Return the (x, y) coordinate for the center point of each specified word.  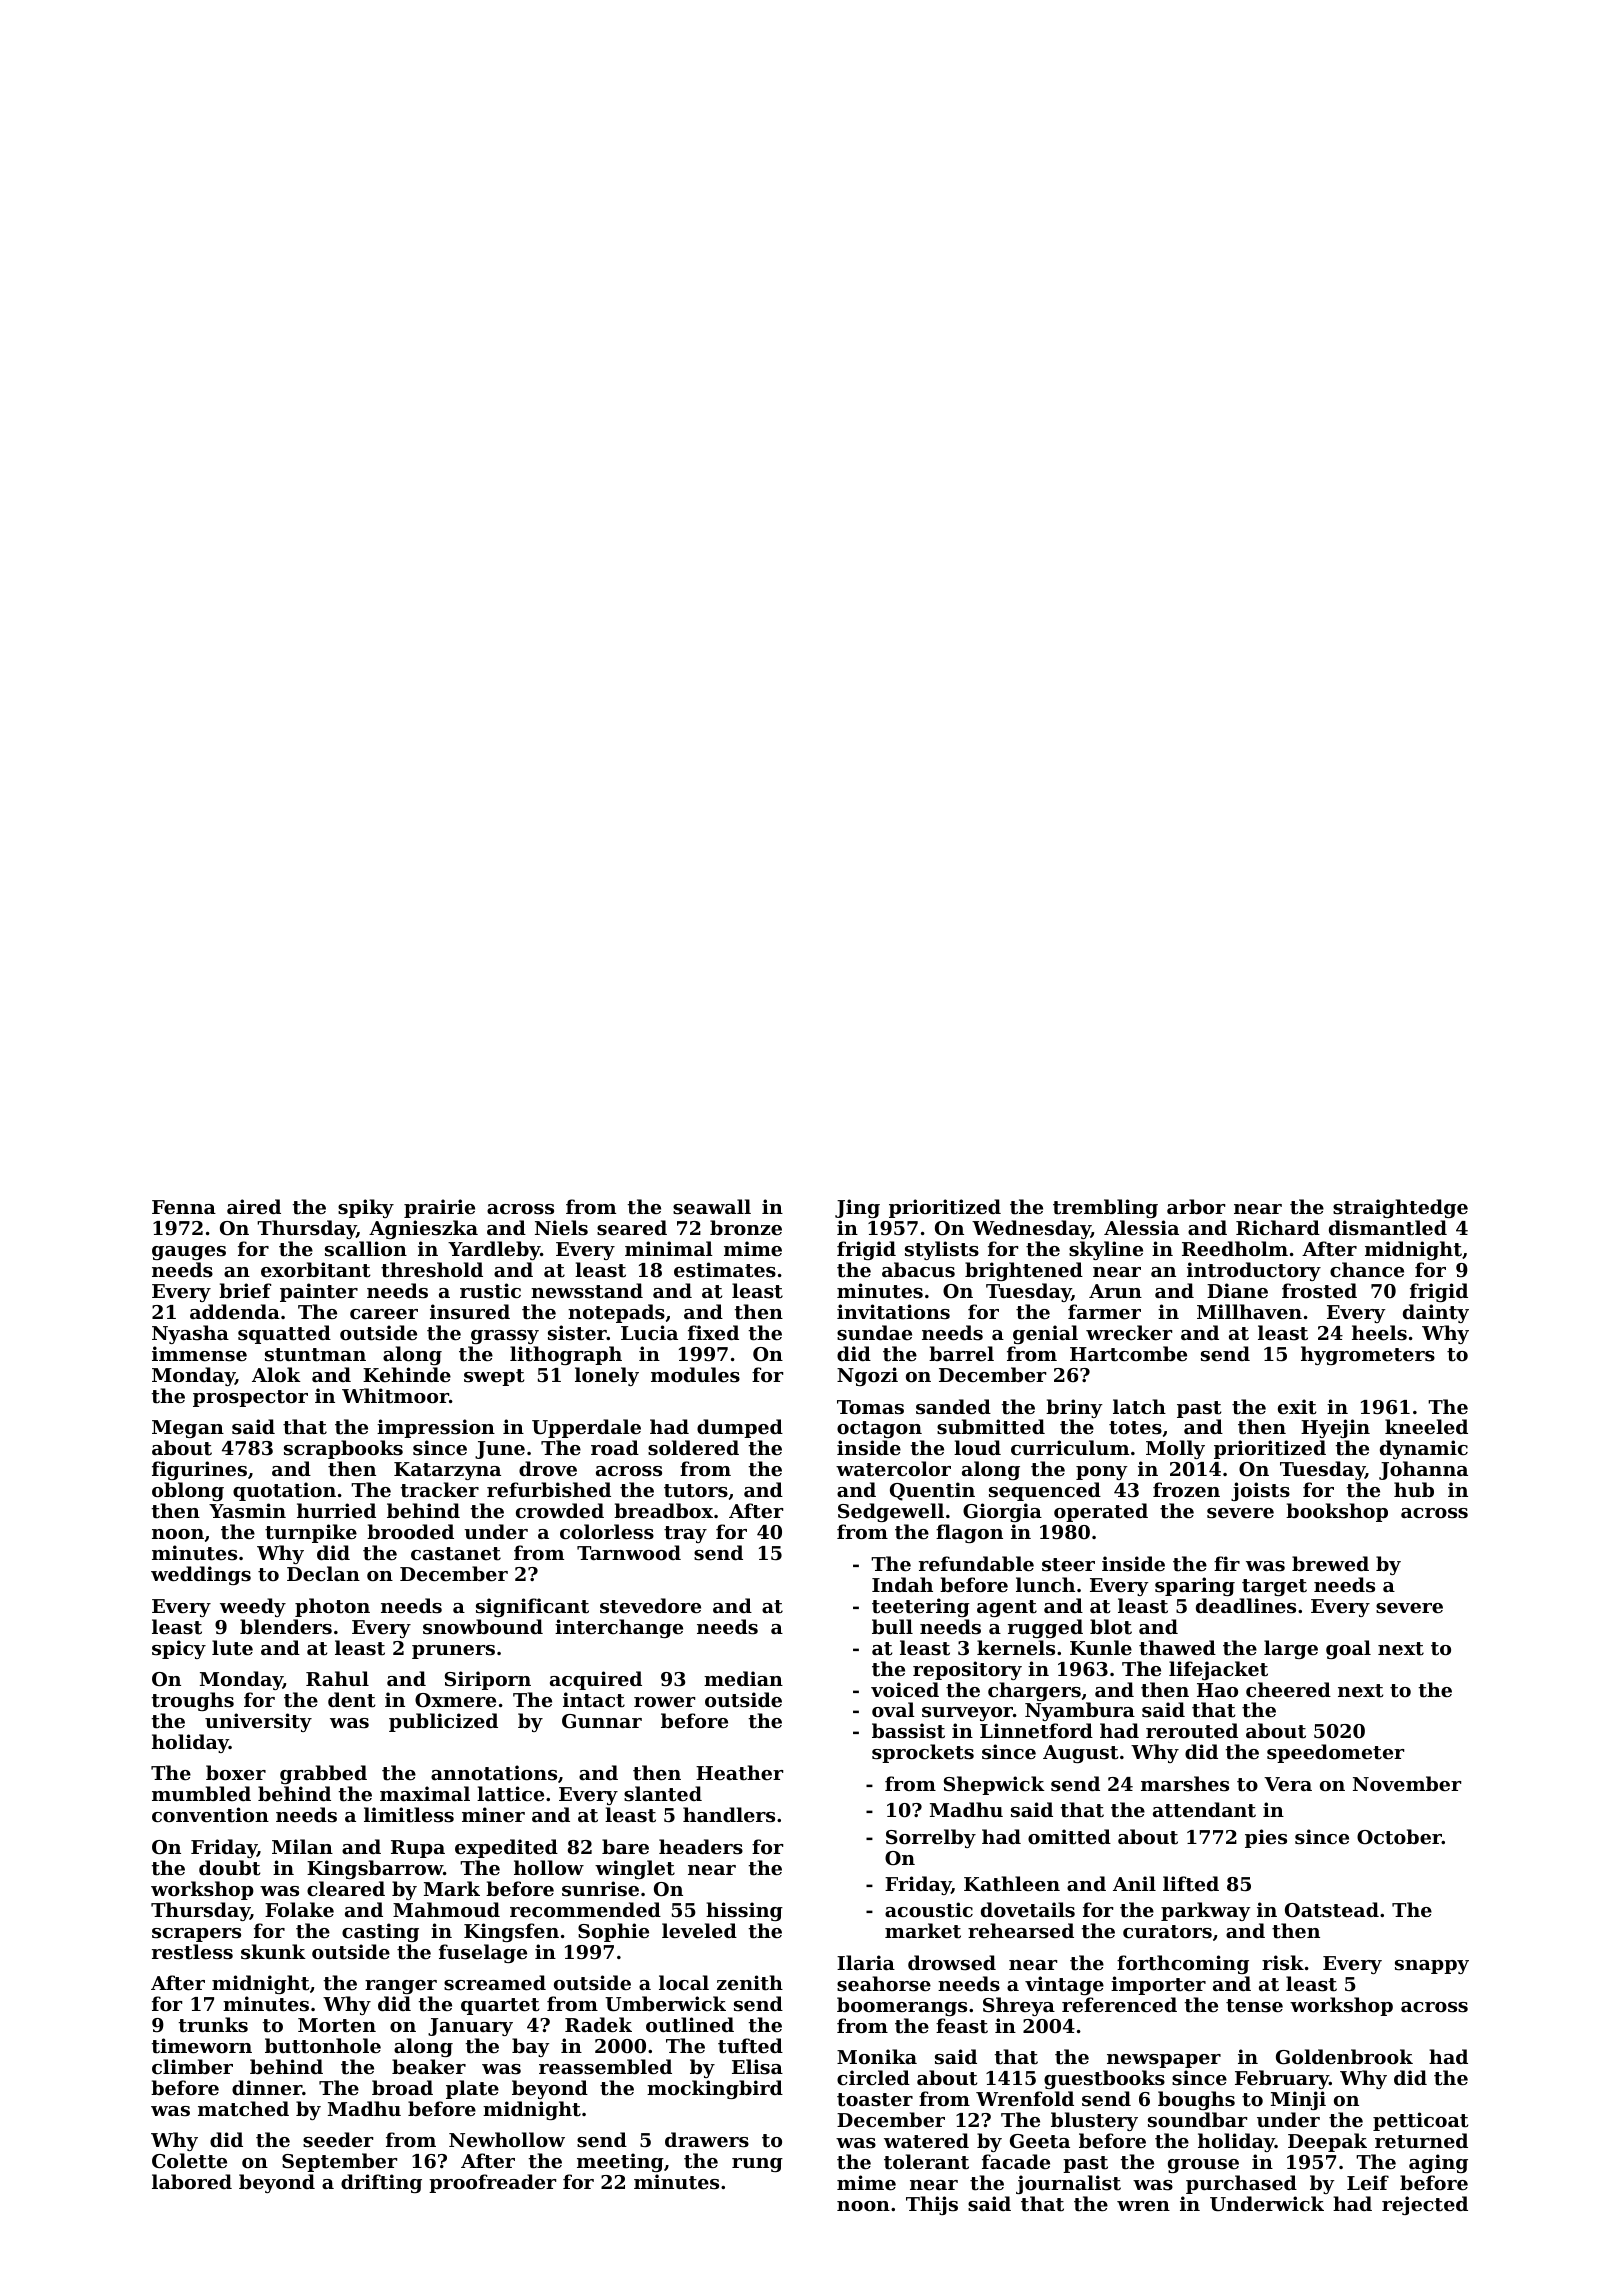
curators (1167, 1932)
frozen (1186, 1489)
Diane (1237, 1290)
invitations (893, 1312)
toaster (875, 2100)
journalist (1068, 2184)
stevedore (650, 1606)
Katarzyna (447, 1471)
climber (192, 2066)
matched (243, 2108)
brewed (1330, 1563)
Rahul (337, 1678)
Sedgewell (891, 1512)
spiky (366, 1208)
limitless (409, 1815)
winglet (635, 1869)
